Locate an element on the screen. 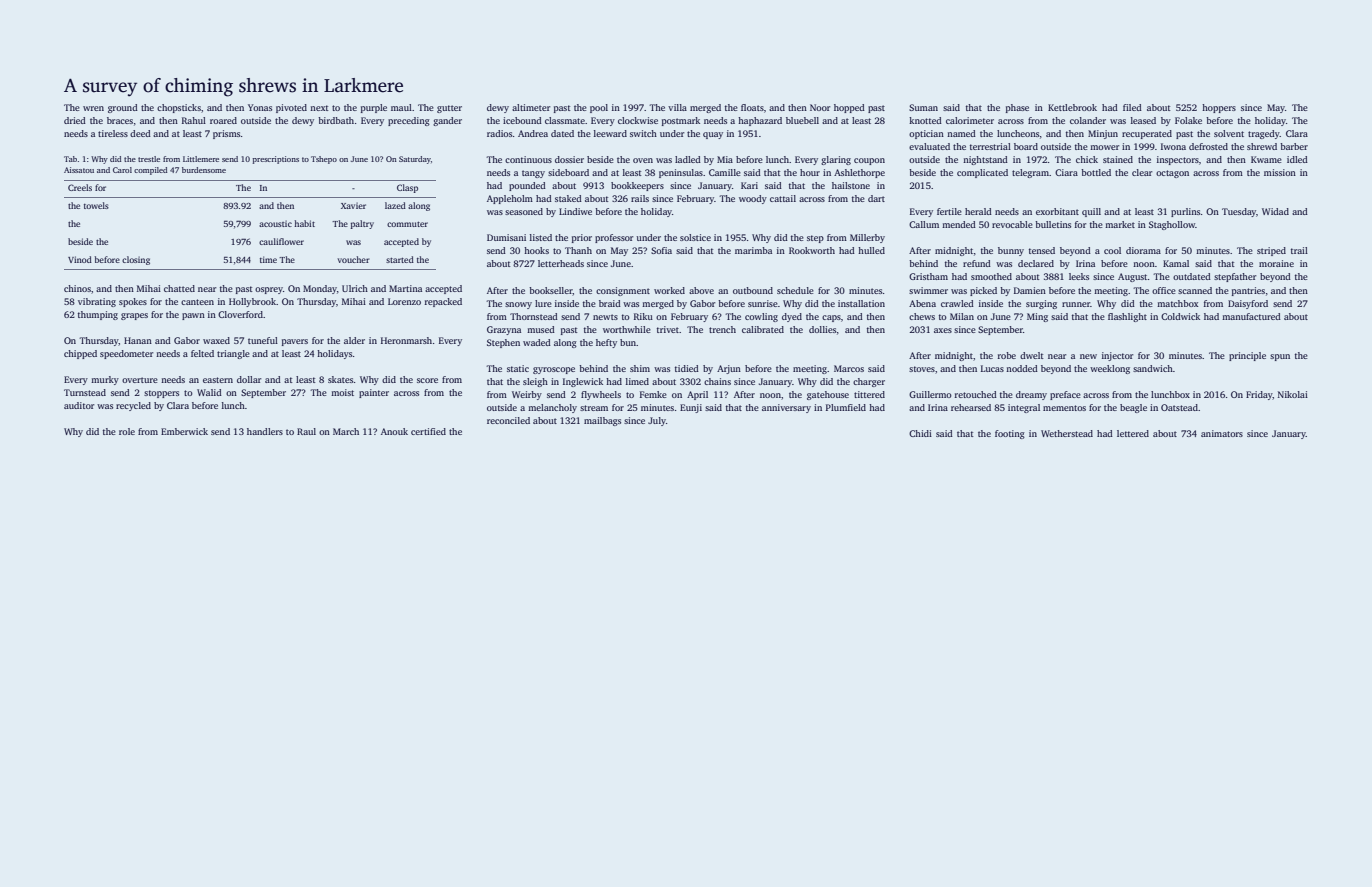 The image size is (1372, 887). letterheads is located at coordinates (561, 263).
